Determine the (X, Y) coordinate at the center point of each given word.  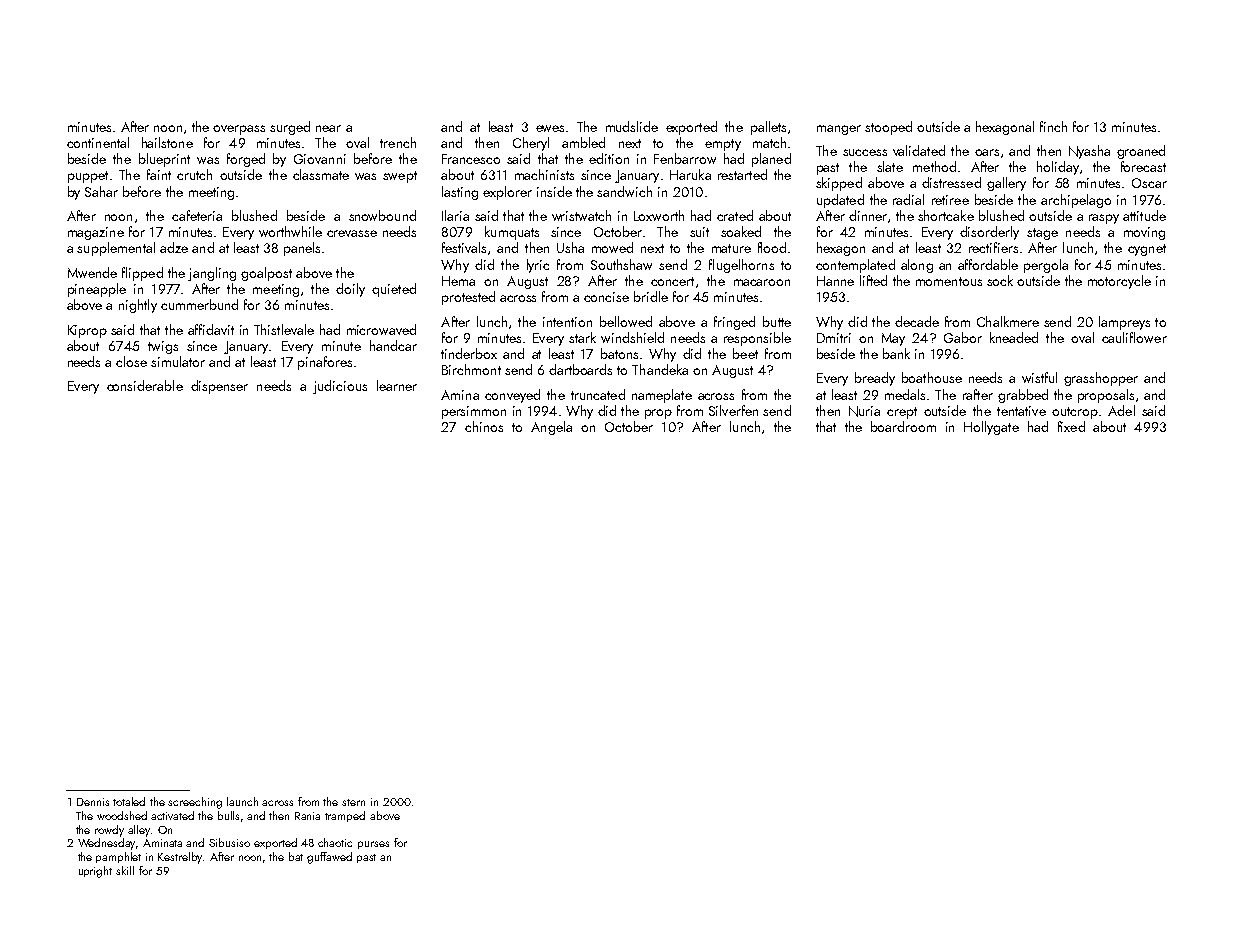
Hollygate (991, 428)
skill (125, 870)
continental (98, 142)
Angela (551, 428)
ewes (550, 128)
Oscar (1149, 183)
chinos (484, 426)
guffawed (329, 858)
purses (373, 845)
